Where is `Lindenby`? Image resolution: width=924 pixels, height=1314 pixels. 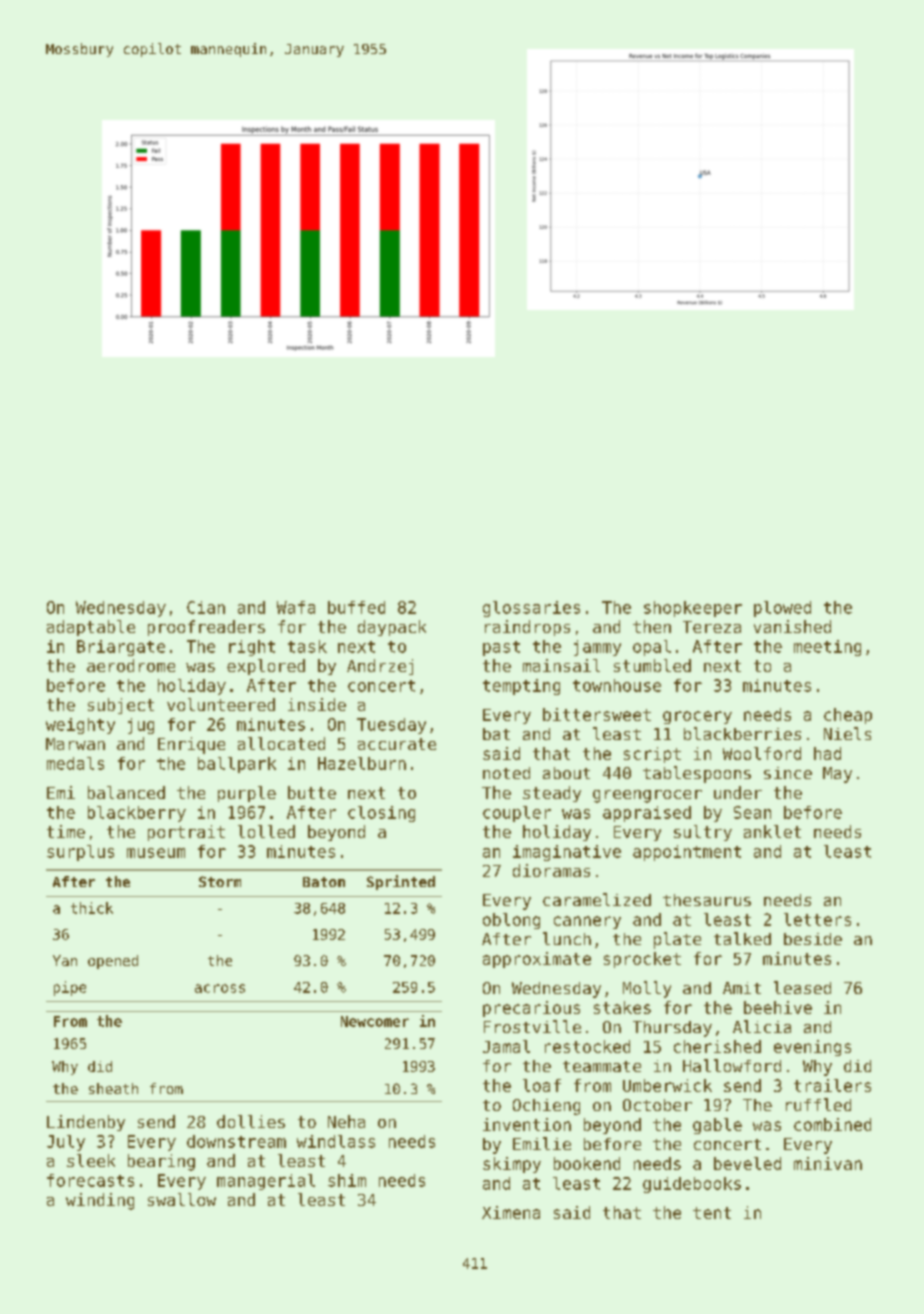 Lindenby is located at coordinates (86, 1123).
